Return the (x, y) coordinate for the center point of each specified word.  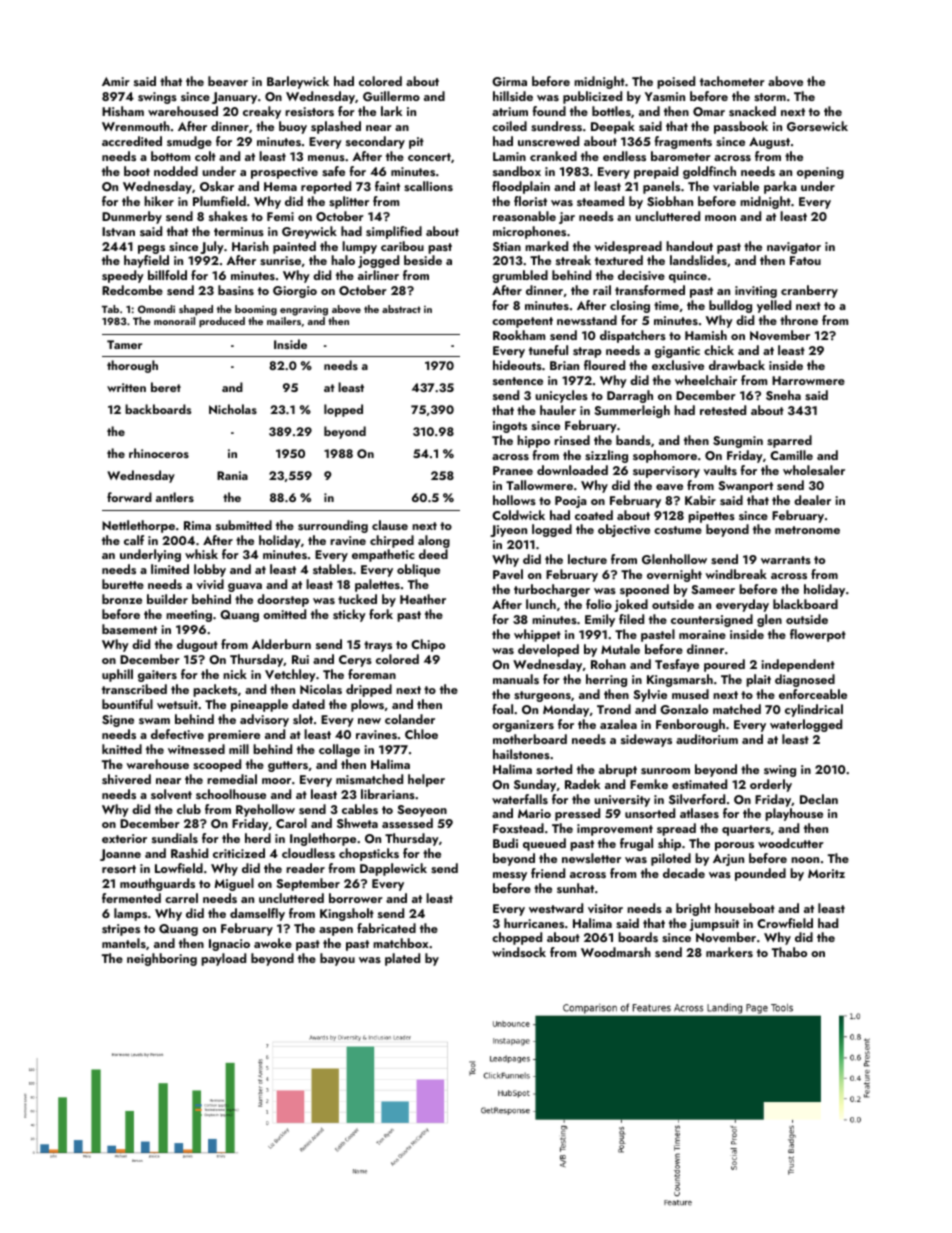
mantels (124, 943)
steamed (600, 201)
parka (780, 187)
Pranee (513, 470)
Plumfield (219, 201)
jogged (378, 261)
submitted (244, 525)
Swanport (745, 487)
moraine (702, 634)
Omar (709, 112)
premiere (234, 736)
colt (205, 156)
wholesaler (814, 470)
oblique (418, 570)
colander (410, 719)
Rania (232, 475)
